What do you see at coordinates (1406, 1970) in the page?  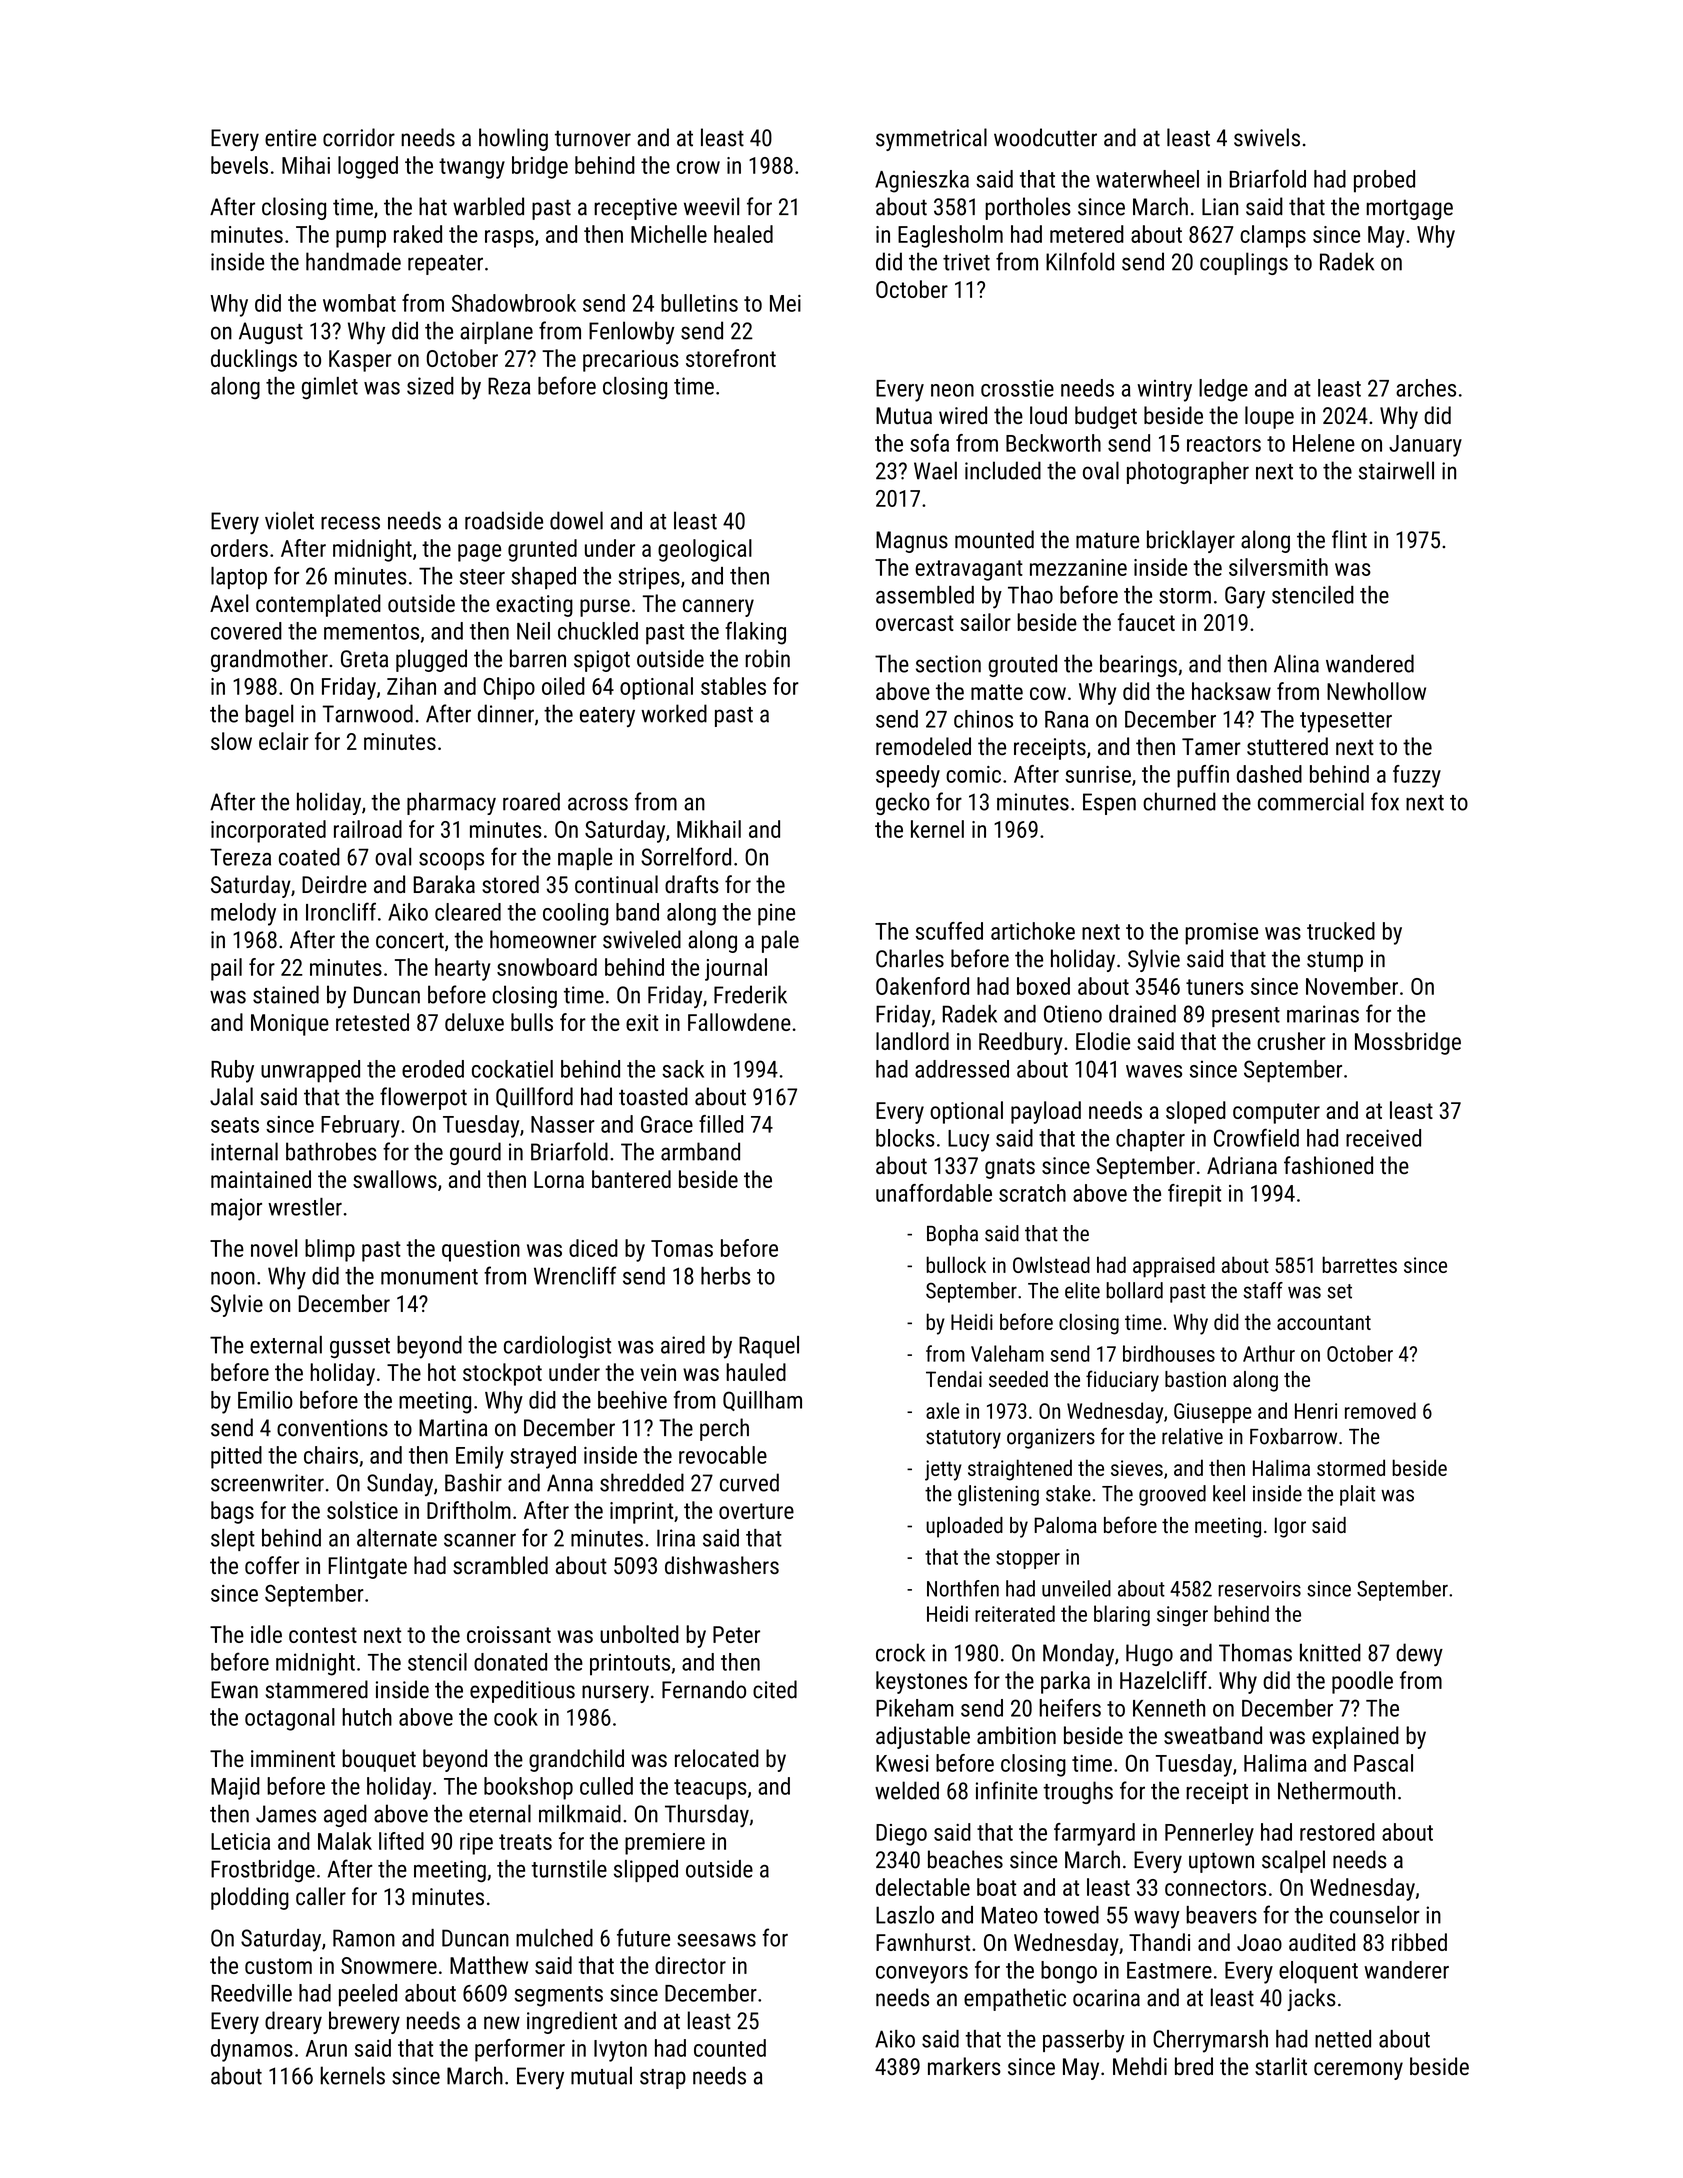 I see `wanderer` at bounding box center [1406, 1970].
